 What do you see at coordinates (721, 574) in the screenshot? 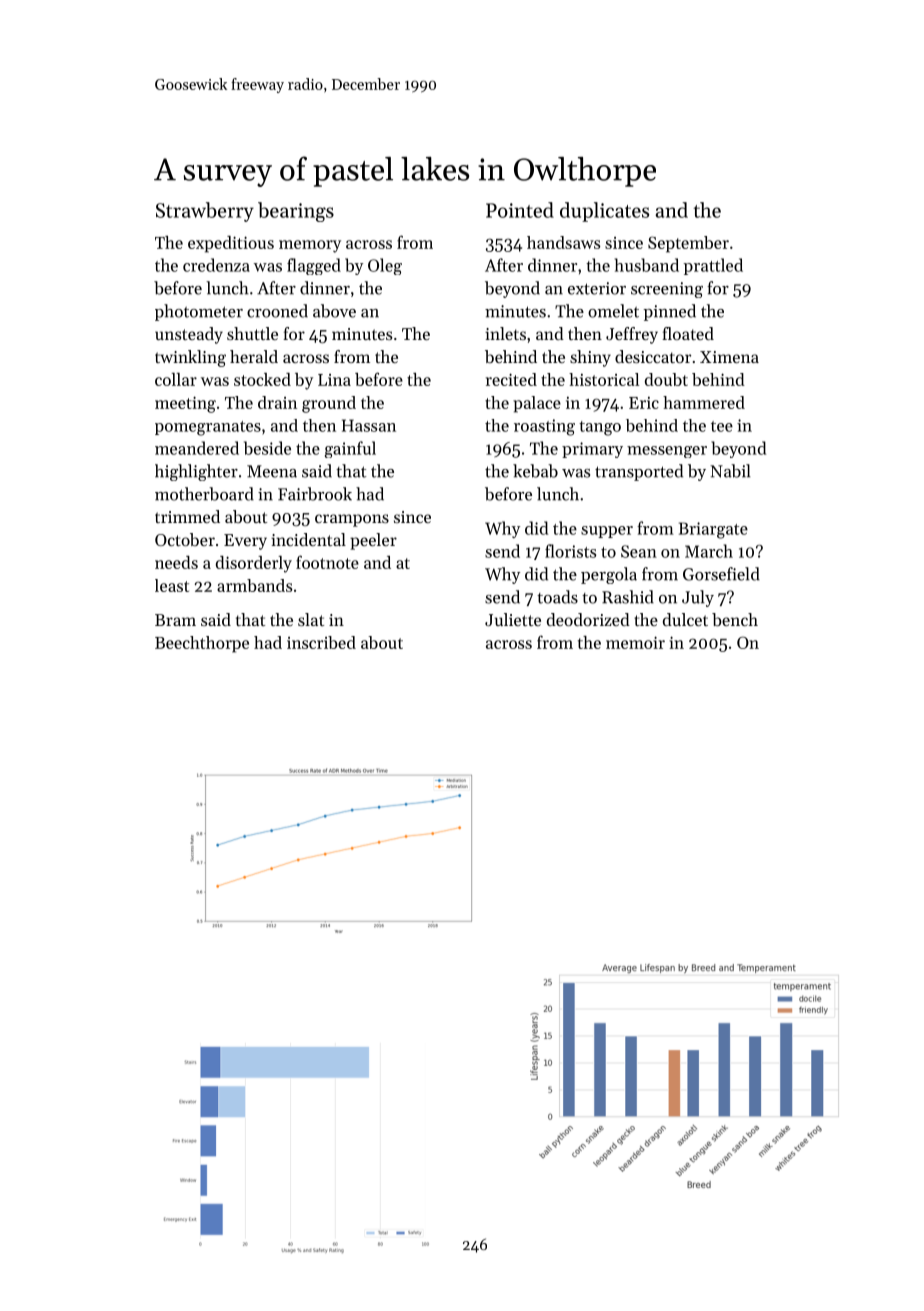
I see `Gorsefield` at bounding box center [721, 574].
